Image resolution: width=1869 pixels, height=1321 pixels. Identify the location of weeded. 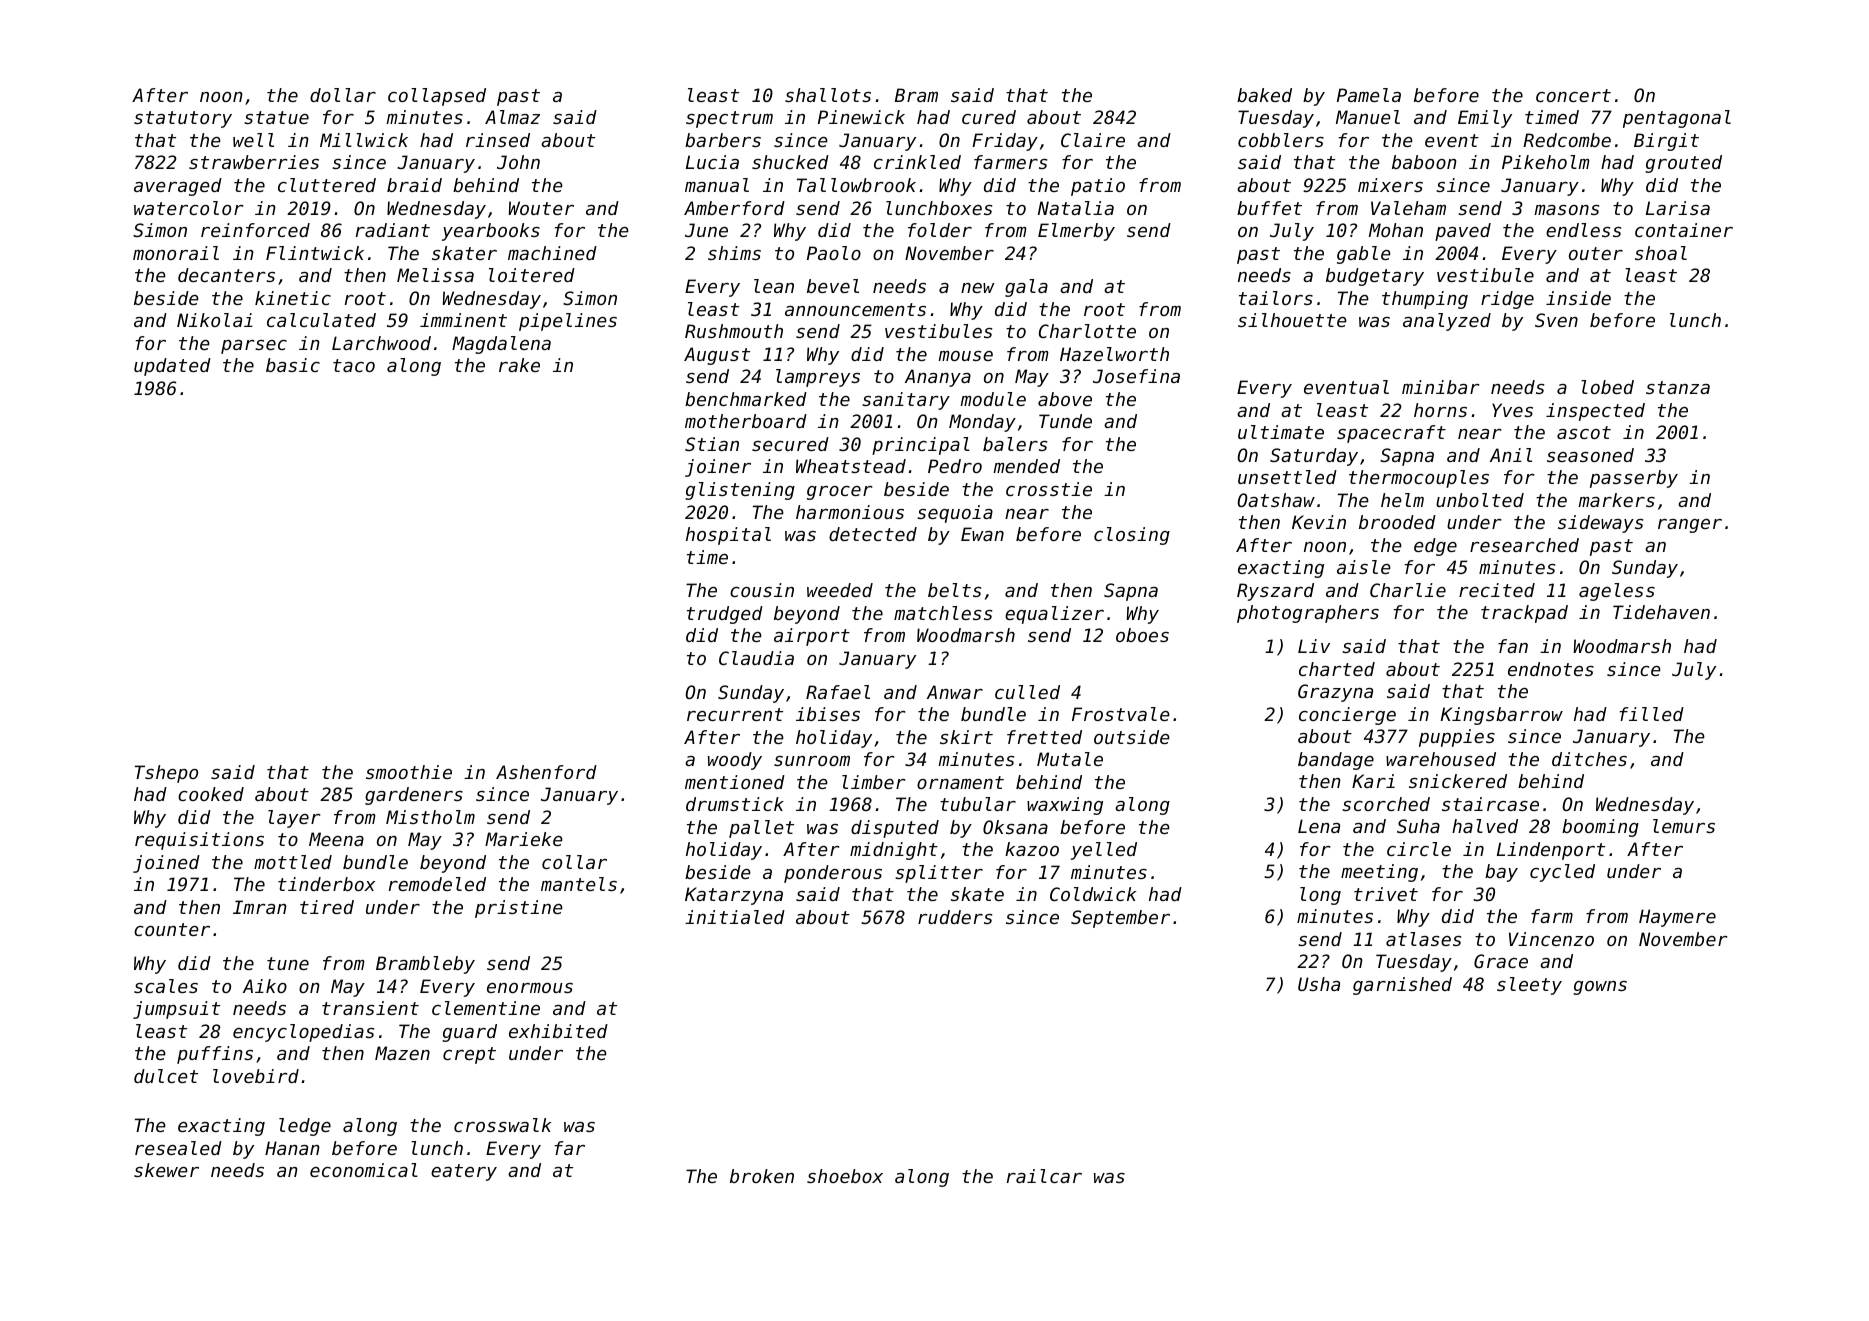
(840, 590).
